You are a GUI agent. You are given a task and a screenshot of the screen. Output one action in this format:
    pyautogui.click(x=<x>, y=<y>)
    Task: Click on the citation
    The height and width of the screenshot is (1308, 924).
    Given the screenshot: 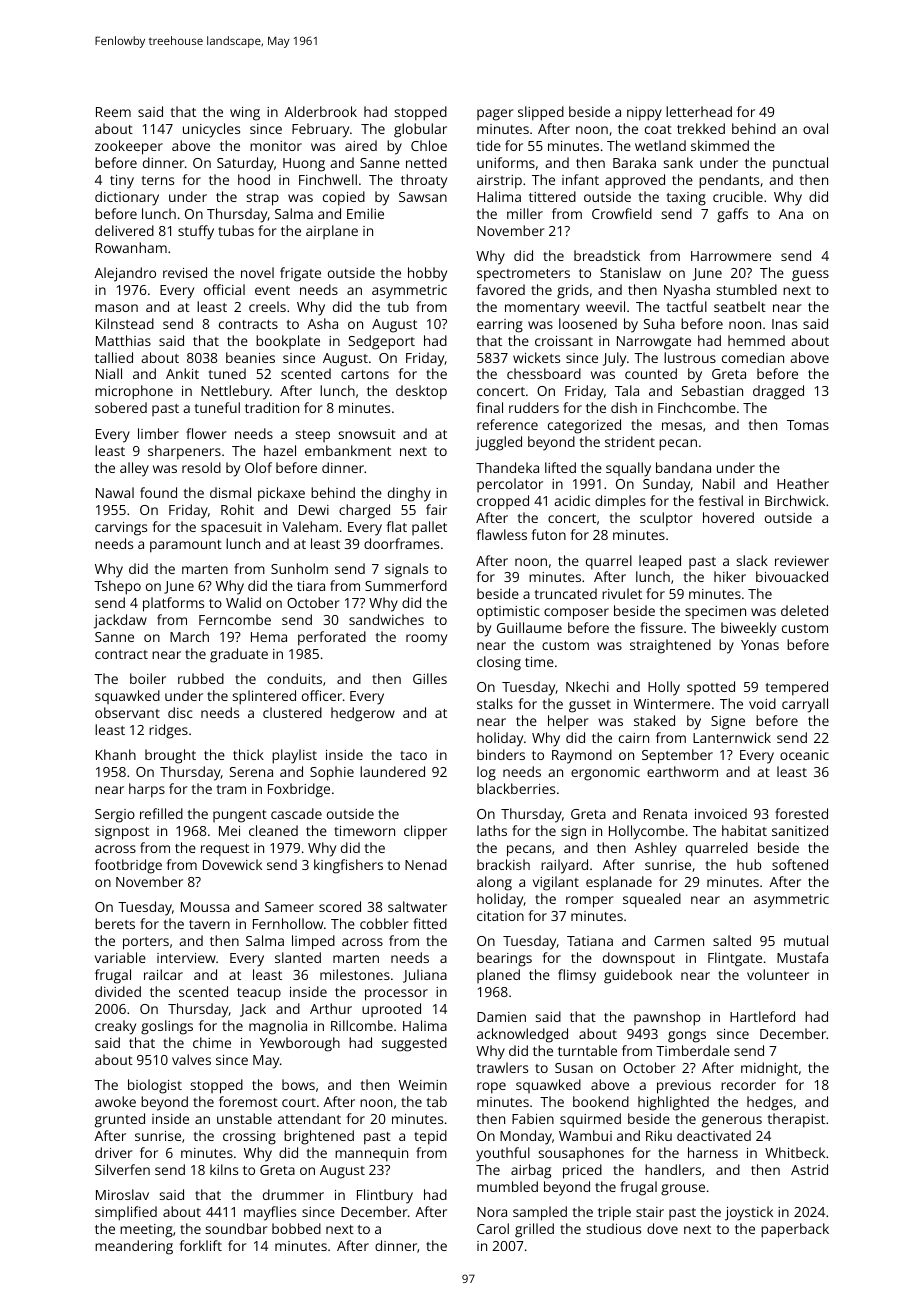 What is the action you would take?
    pyautogui.click(x=500, y=916)
